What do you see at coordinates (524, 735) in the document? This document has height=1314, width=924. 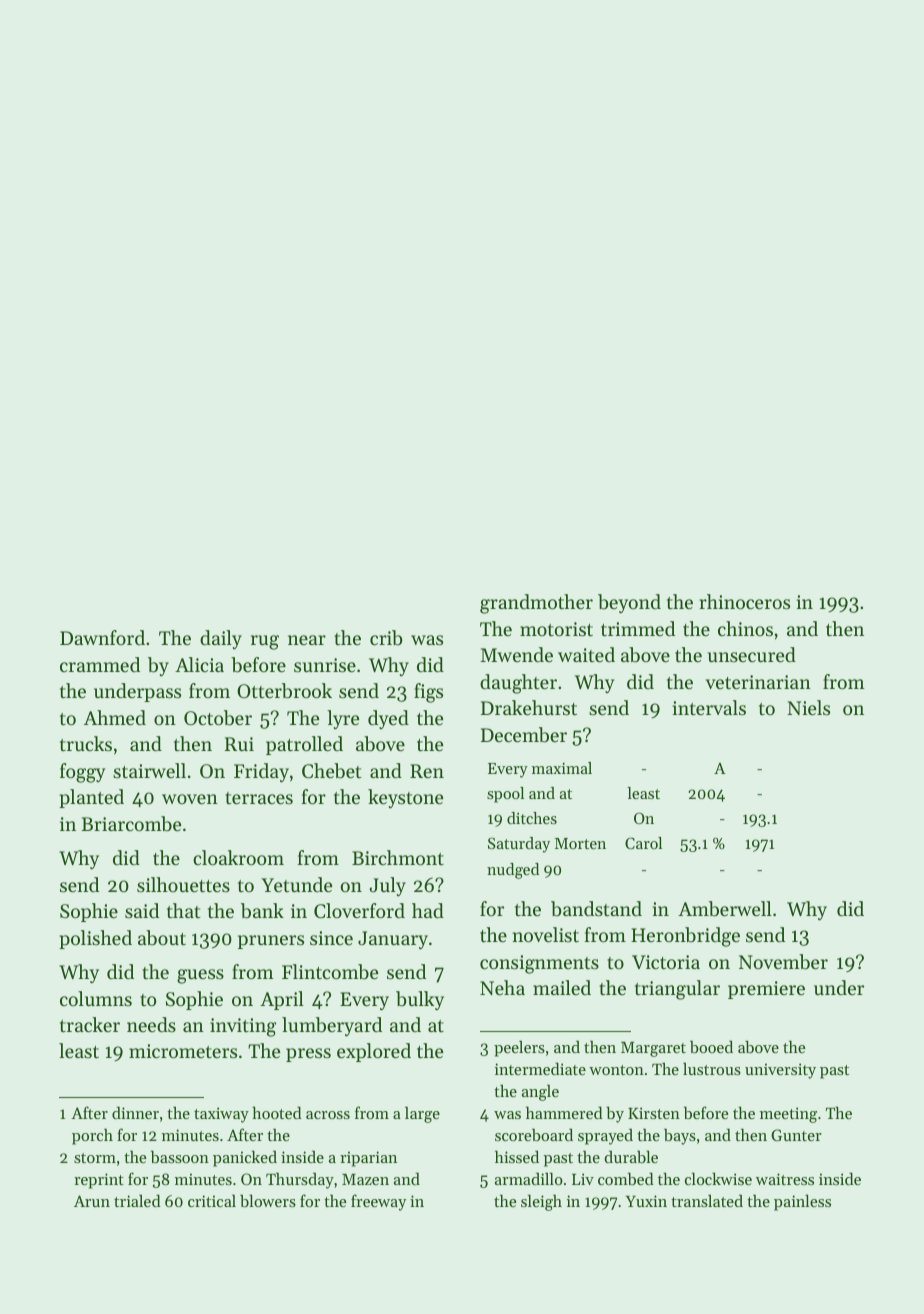 I see `December` at bounding box center [524, 735].
